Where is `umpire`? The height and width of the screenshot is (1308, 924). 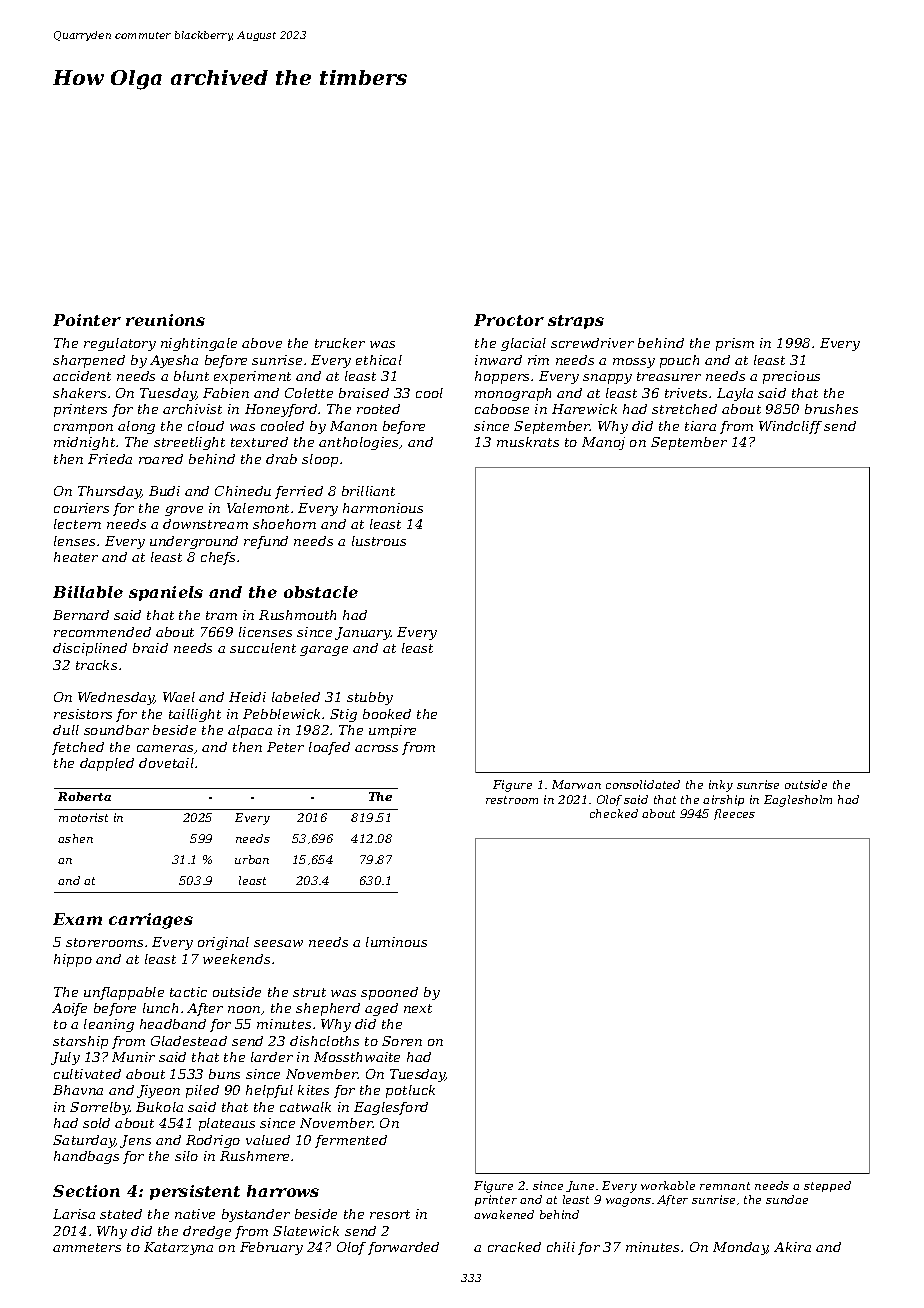 umpire is located at coordinates (392, 731).
